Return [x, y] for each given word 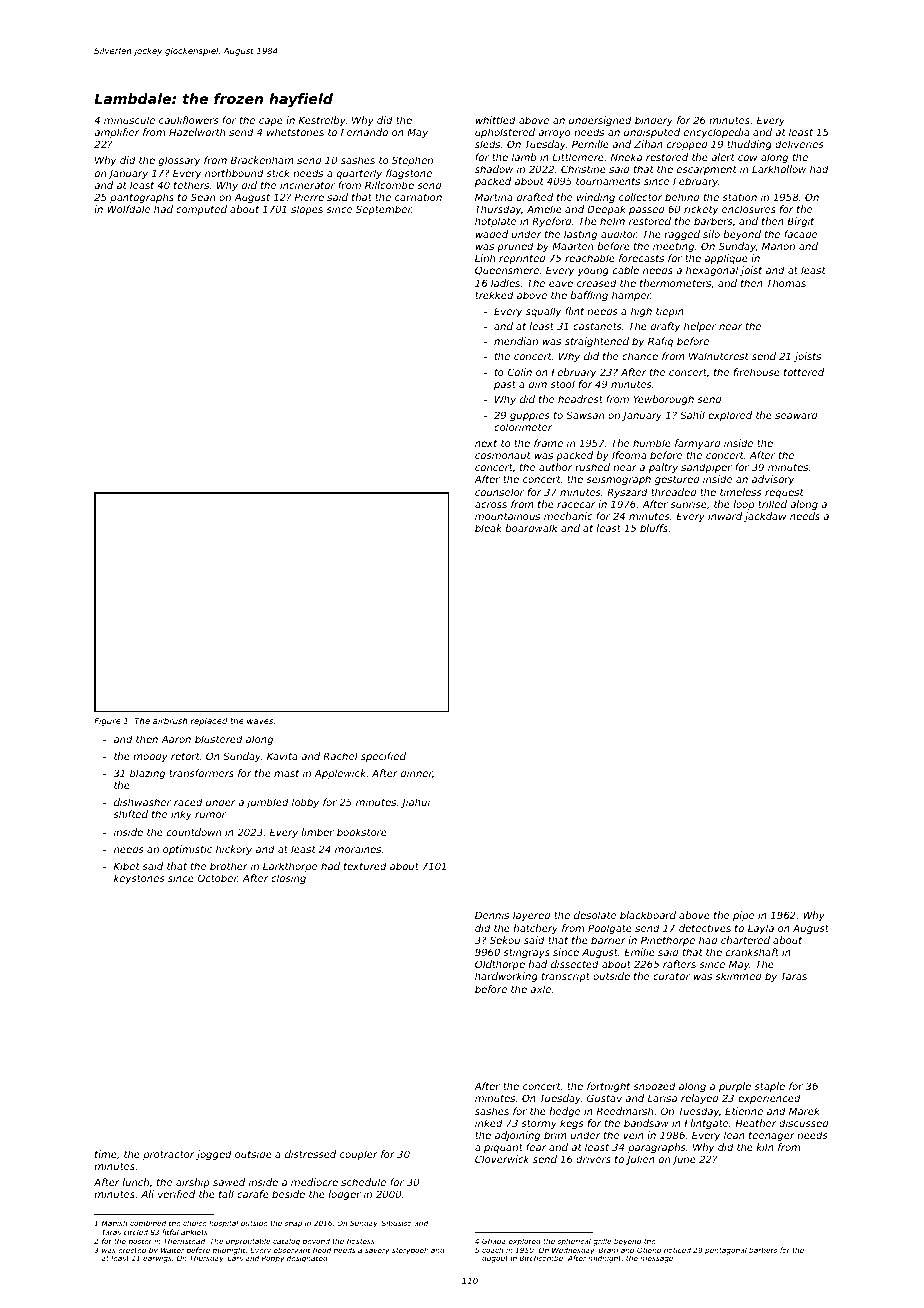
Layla [761, 929]
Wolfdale [128, 209]
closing [288, 879]
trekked [494, 295]
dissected [575, 964]
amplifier [116, 133]
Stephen [412, 161]
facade [800, 234]
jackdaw [765, 517]
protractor [168, 1155]
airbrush [170, 720]
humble [652, 443]
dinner [417, 773]
